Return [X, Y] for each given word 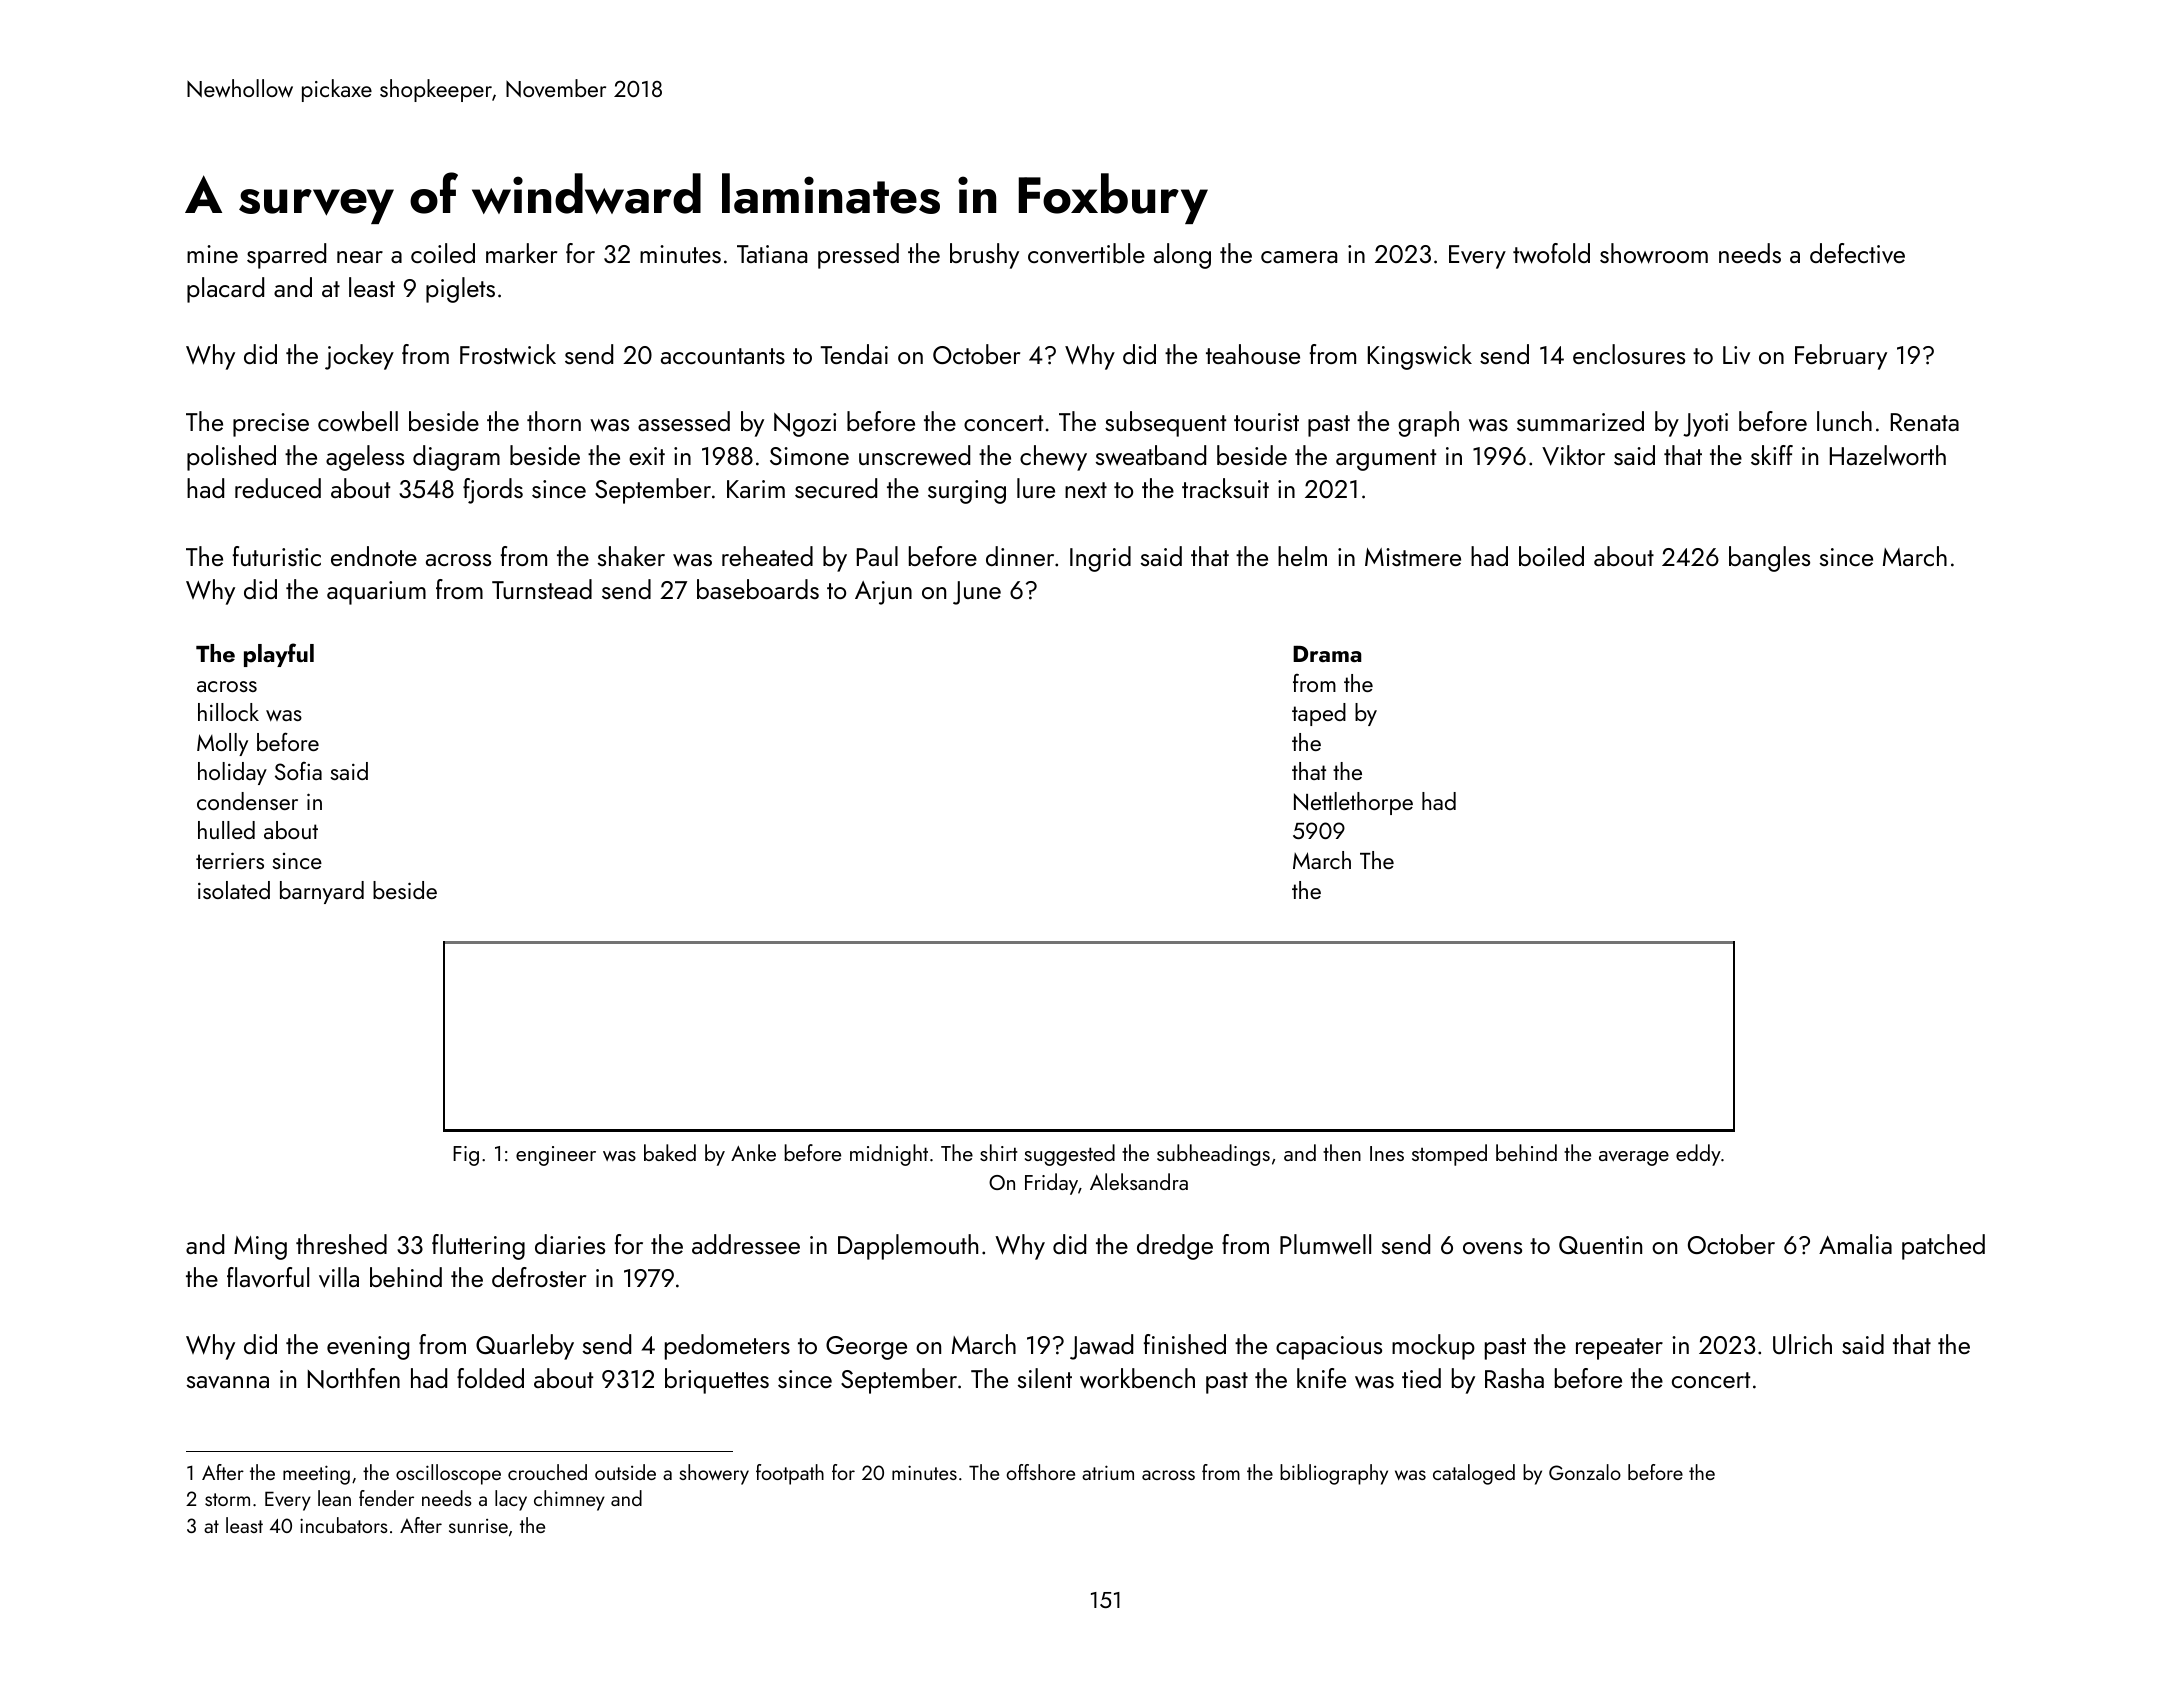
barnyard [322, 892]
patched [1943, 1247]
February [1841, 357]
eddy [1698, 1155]
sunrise [478, 1526]
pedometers [727, 1347]
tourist [1266, 422]
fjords [493, 491]
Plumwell [1325, 1244]
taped [1319, 714]
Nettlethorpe [1353, 803]
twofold [1551, 253]
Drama [1327, 654]
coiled [443, 253]
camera [1299, 257]
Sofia [298, 771]
